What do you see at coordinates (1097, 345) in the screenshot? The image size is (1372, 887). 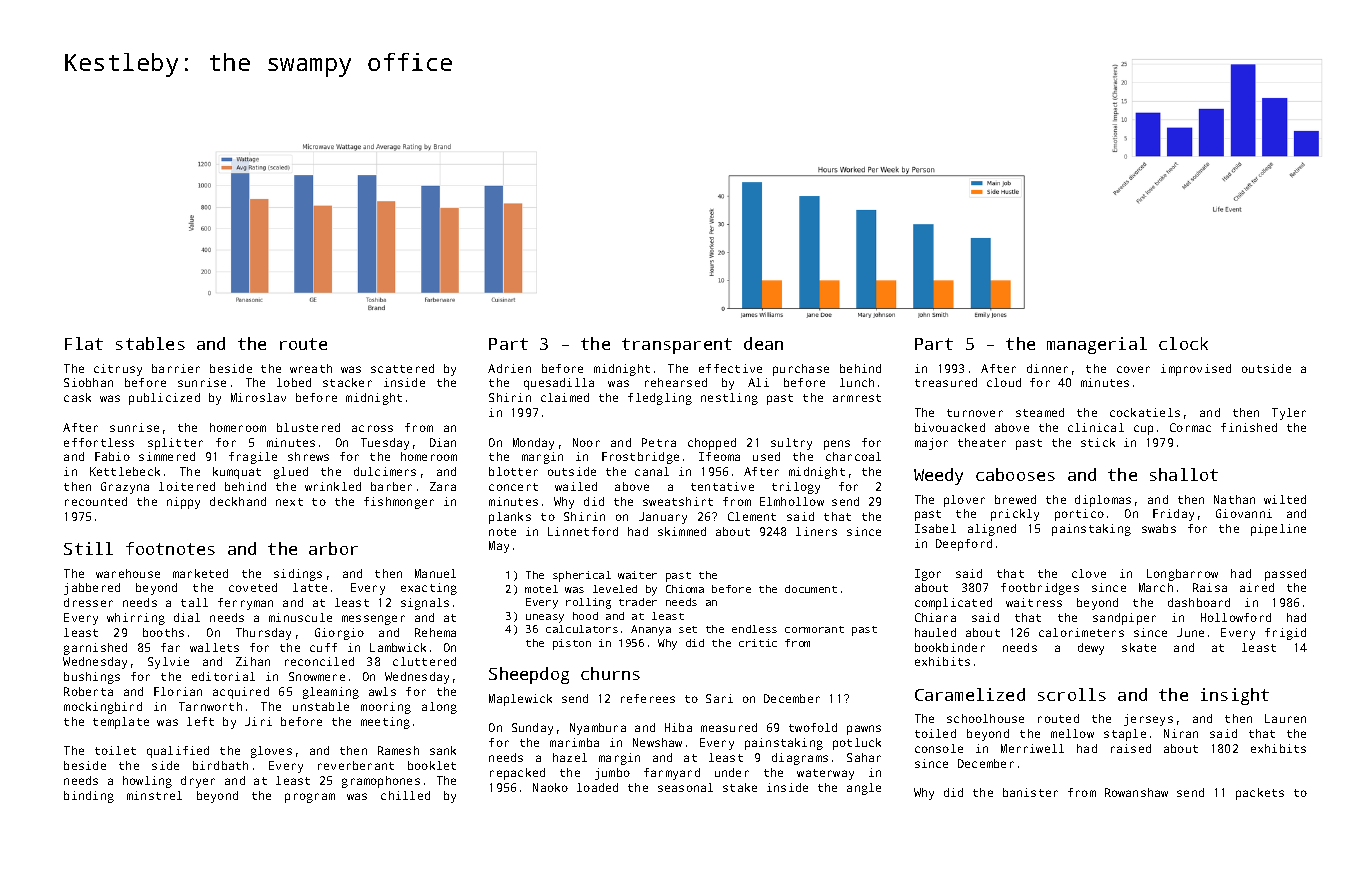 I see `managerial` at bounding box center [1097, 345].
